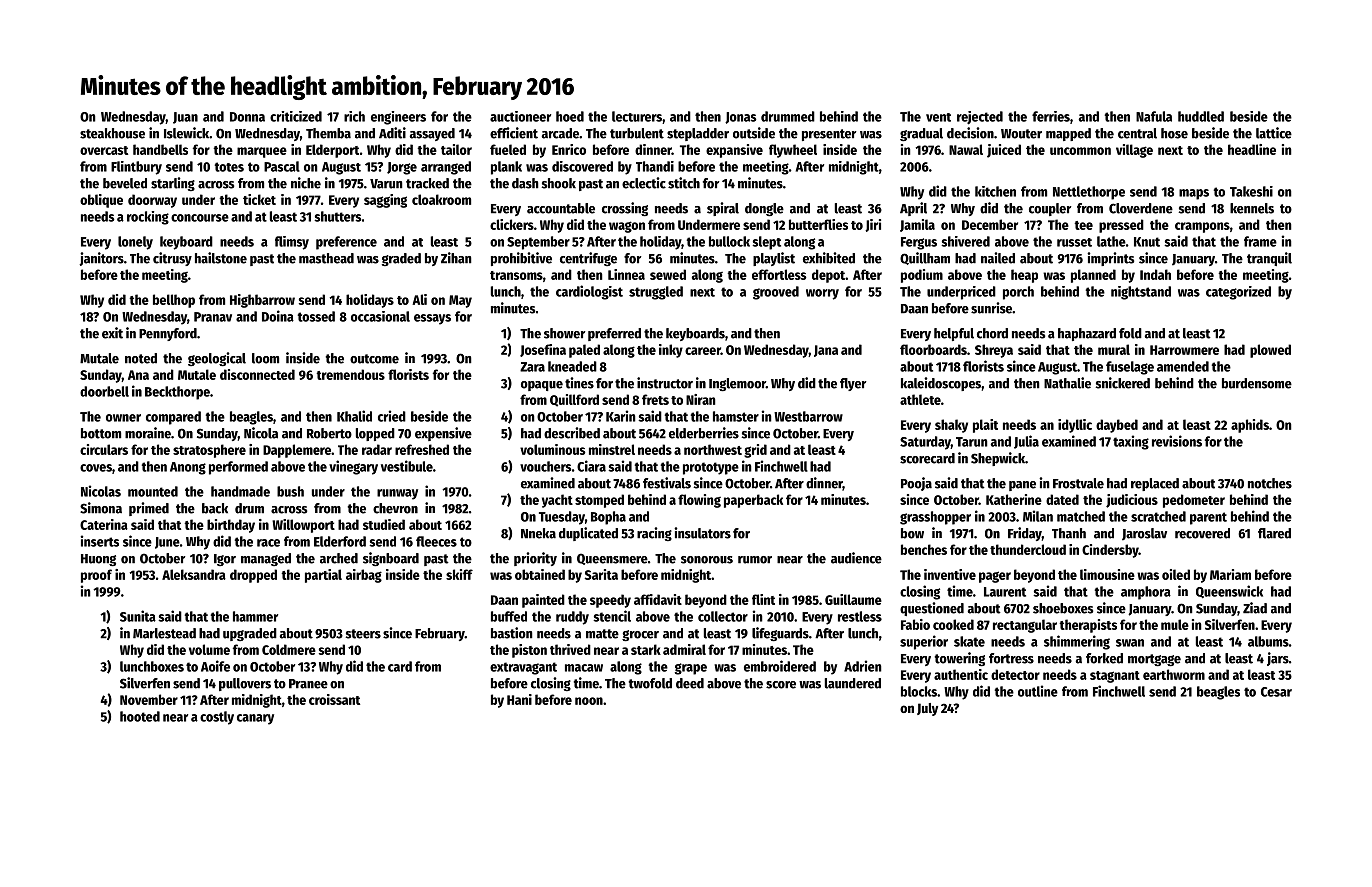 The image size is (1372, 887). Describe the element at coordinates (1087, 334) in the screenshot. I see `haphazard` at that location.
